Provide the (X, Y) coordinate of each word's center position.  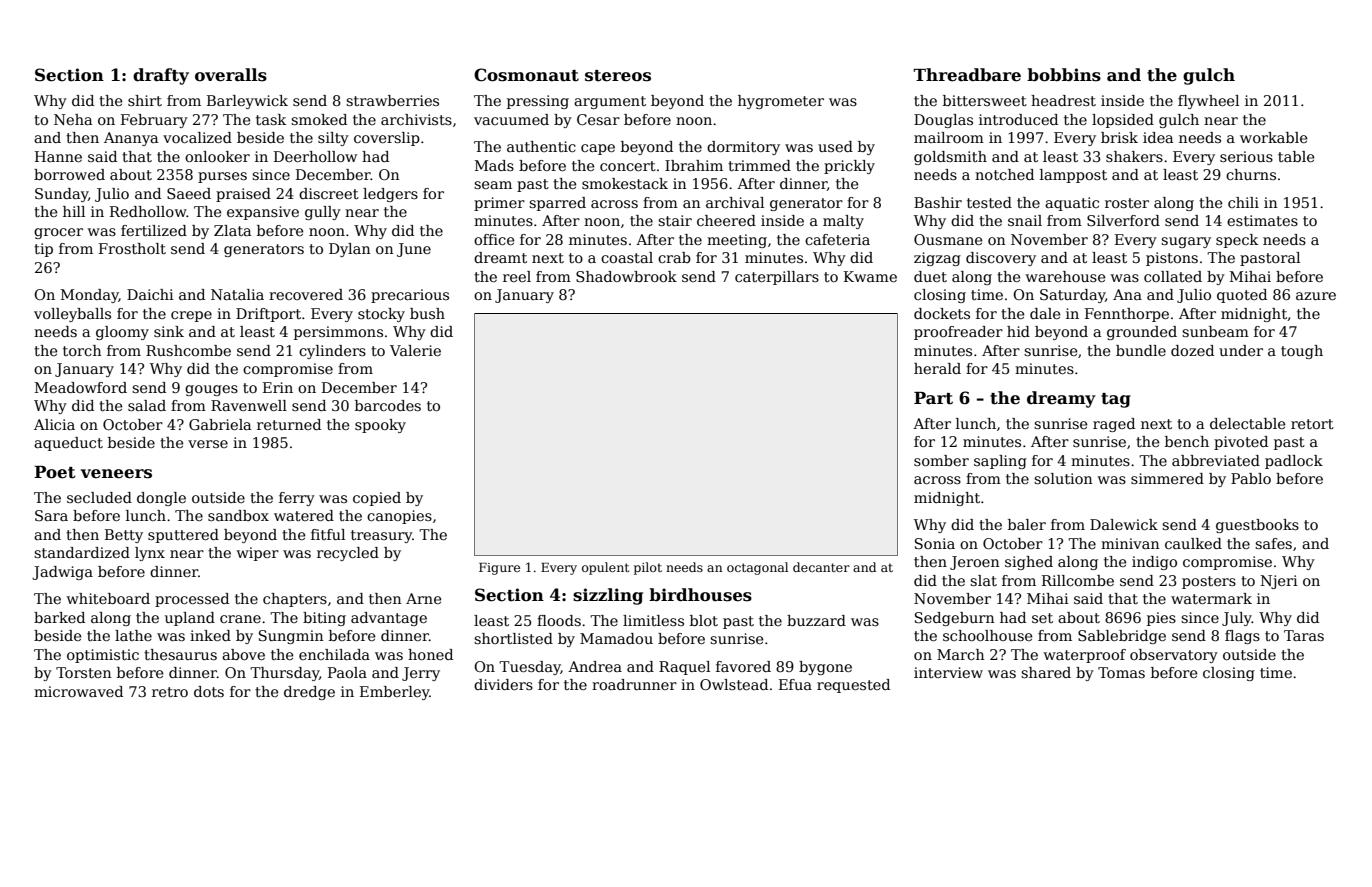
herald (937, 368)
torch (82, 350)
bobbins (1064, 75)
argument (610, 102)
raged (1114, 425)
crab (674, 257)
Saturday (1072, 296)
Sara (51, 515)
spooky (380, 426)
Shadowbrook (626, 276)
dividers (503, 684)
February (154, 121)
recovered (306, 294)
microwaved (78, 691)
